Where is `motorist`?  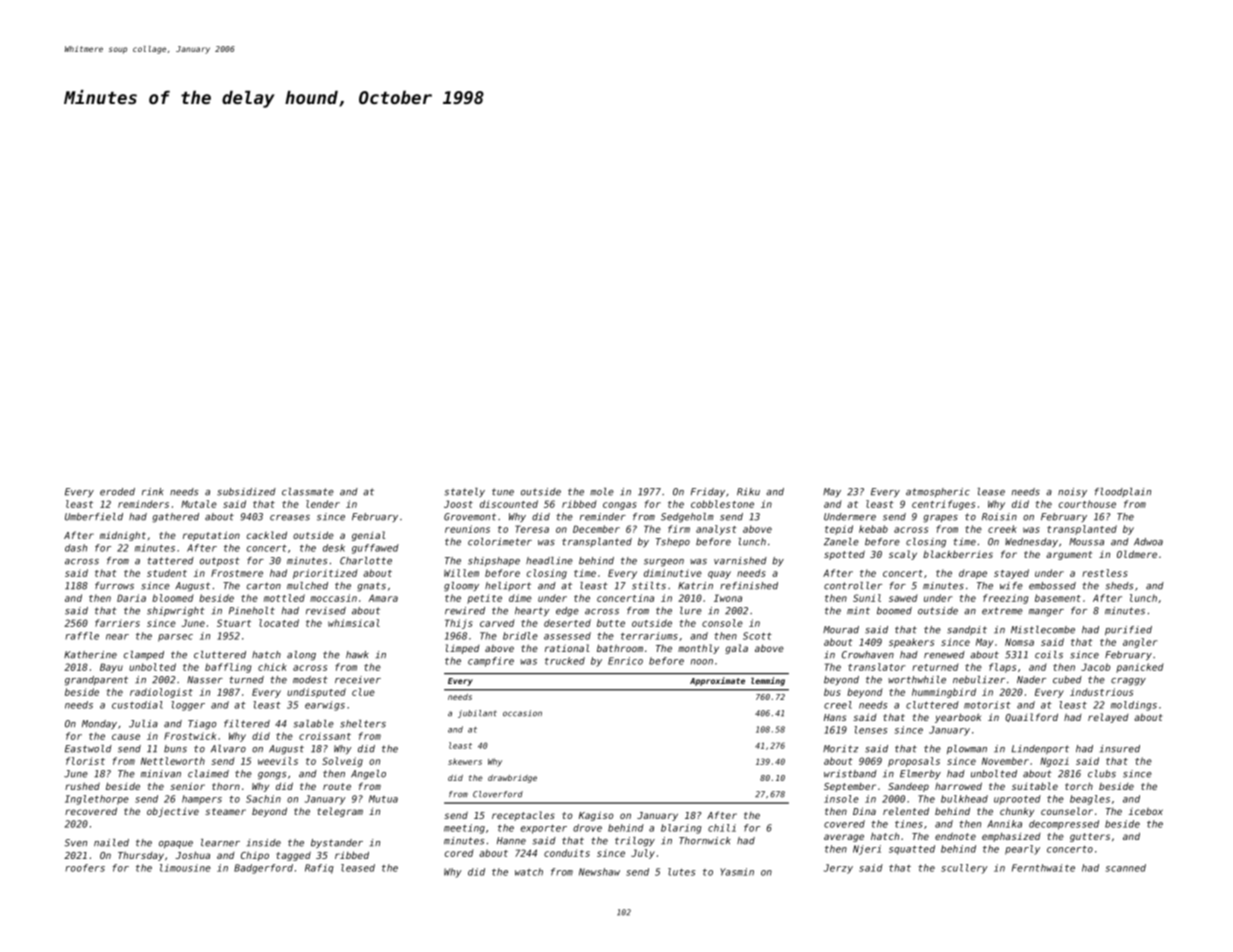
motorist is located at coordinates (987, 705).
